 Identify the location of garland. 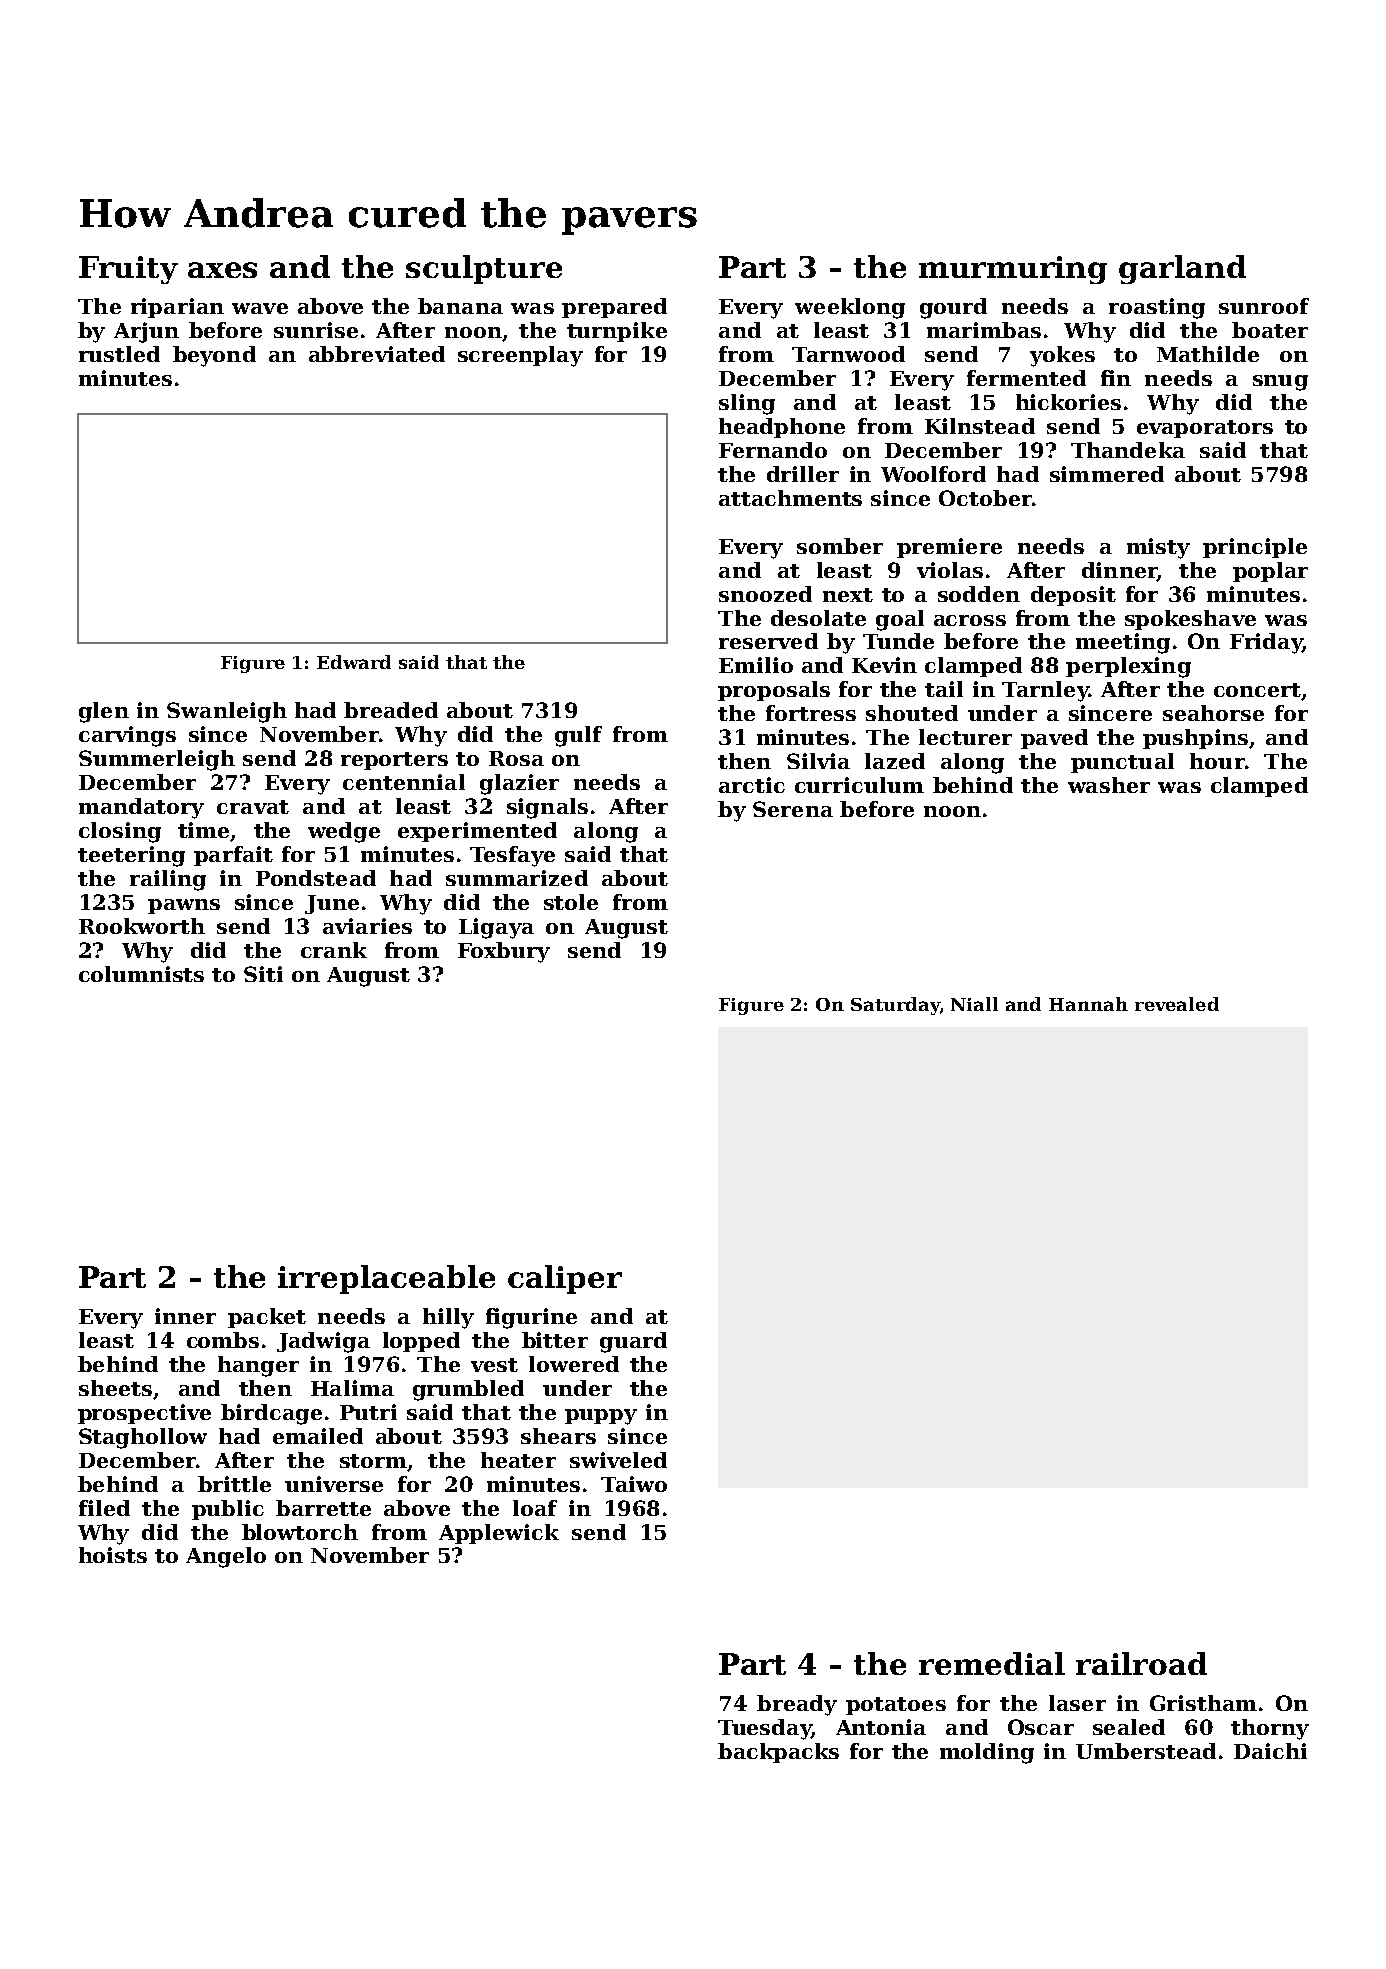
(1182, 269).
